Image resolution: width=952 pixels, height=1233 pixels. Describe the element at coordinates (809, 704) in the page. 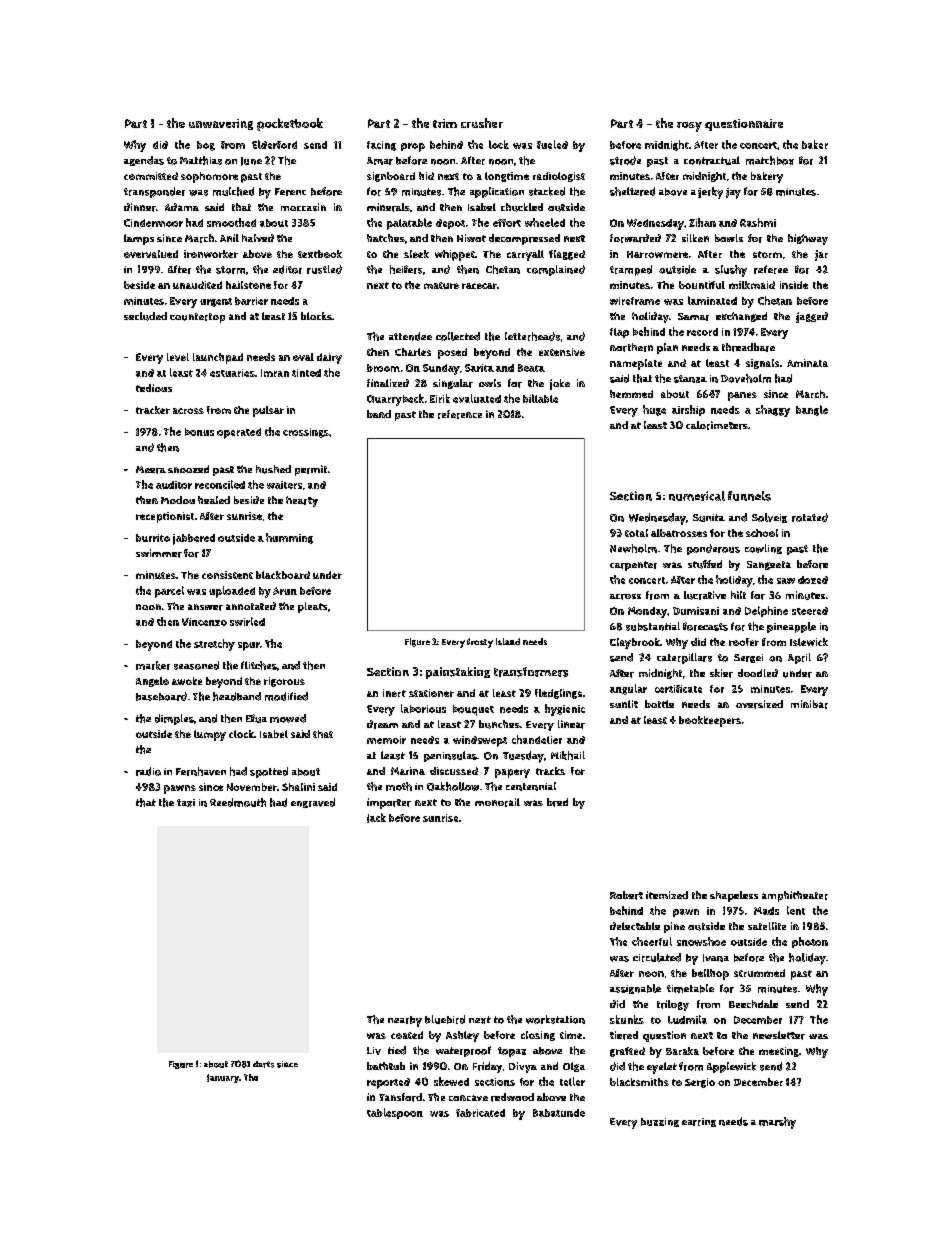

I see `minibar` at that location.
